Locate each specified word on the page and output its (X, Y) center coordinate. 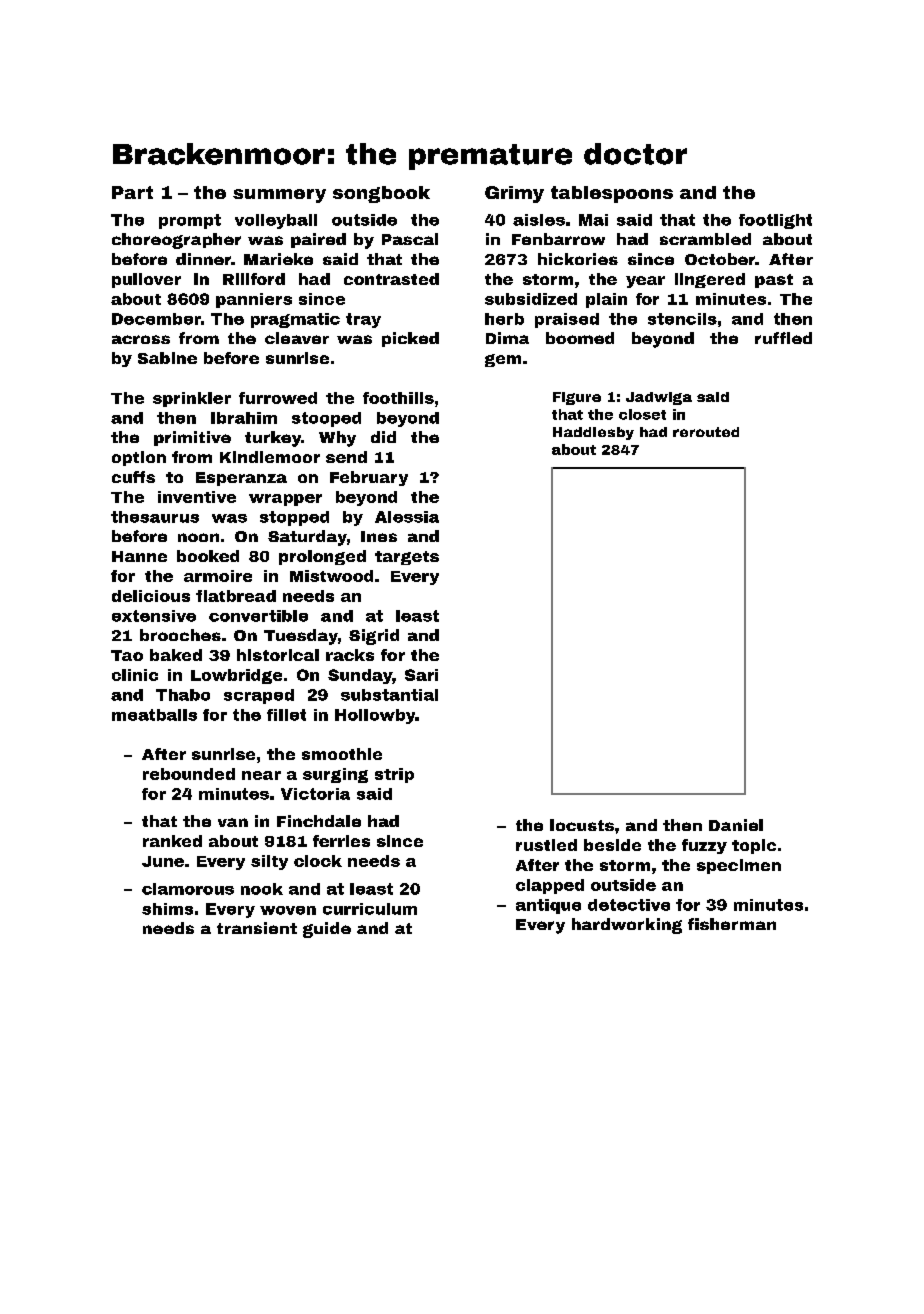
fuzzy (704, 846)
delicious (151, 596)
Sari (421, 675)
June (163, 861)
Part (132, 192)
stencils (682, 319)
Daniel (736, 825)
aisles (539, 220)
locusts (582, 825)
